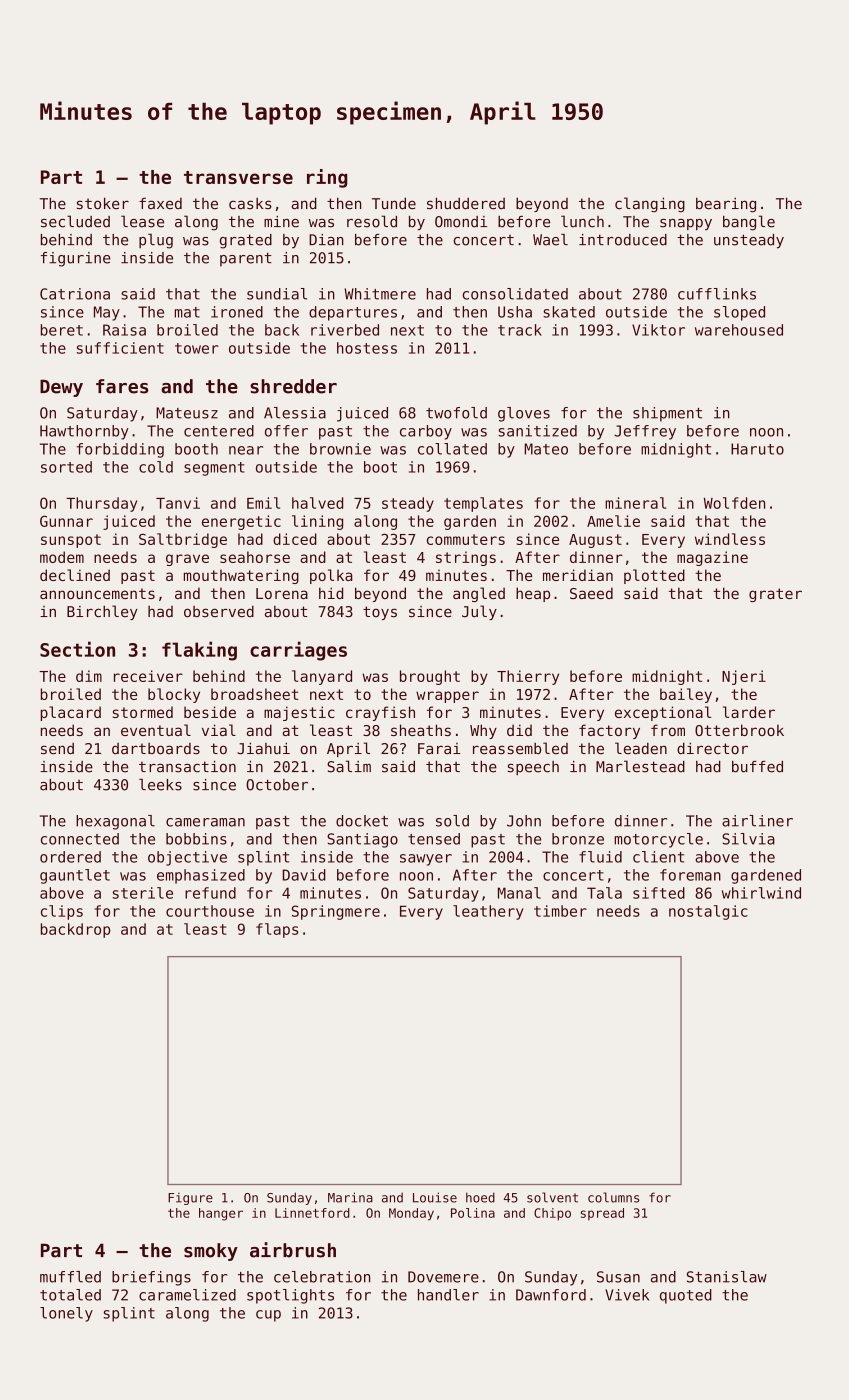 This image has height=1400, width=849. Describe the element at coordinates (295, 413) in the image. I see `Alessia` at that location.
